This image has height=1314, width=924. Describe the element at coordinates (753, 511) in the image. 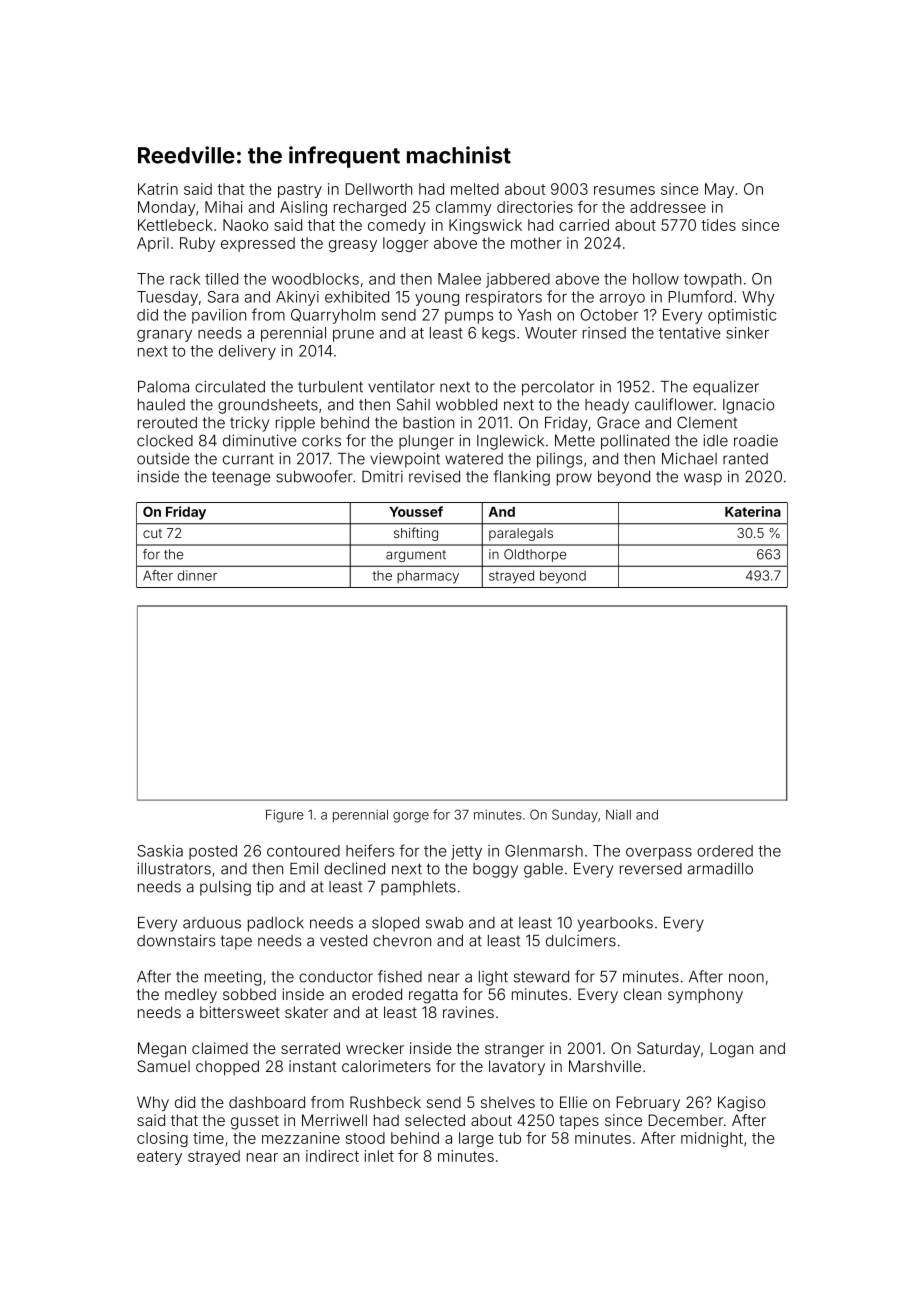

I see `Katerina` at that location.
